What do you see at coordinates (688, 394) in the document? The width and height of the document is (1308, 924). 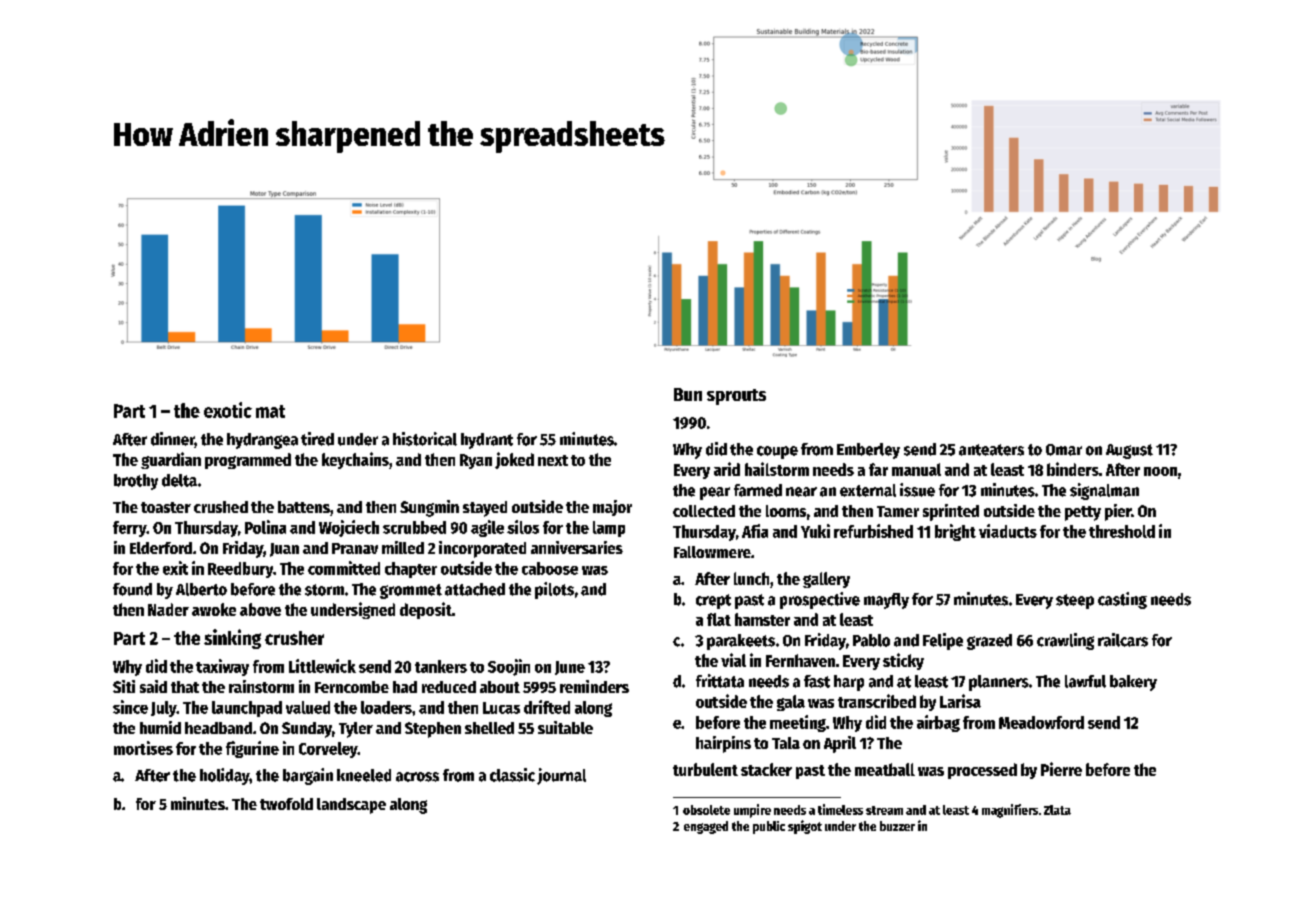 I see `Bun` at bounding box center [688, 394].
